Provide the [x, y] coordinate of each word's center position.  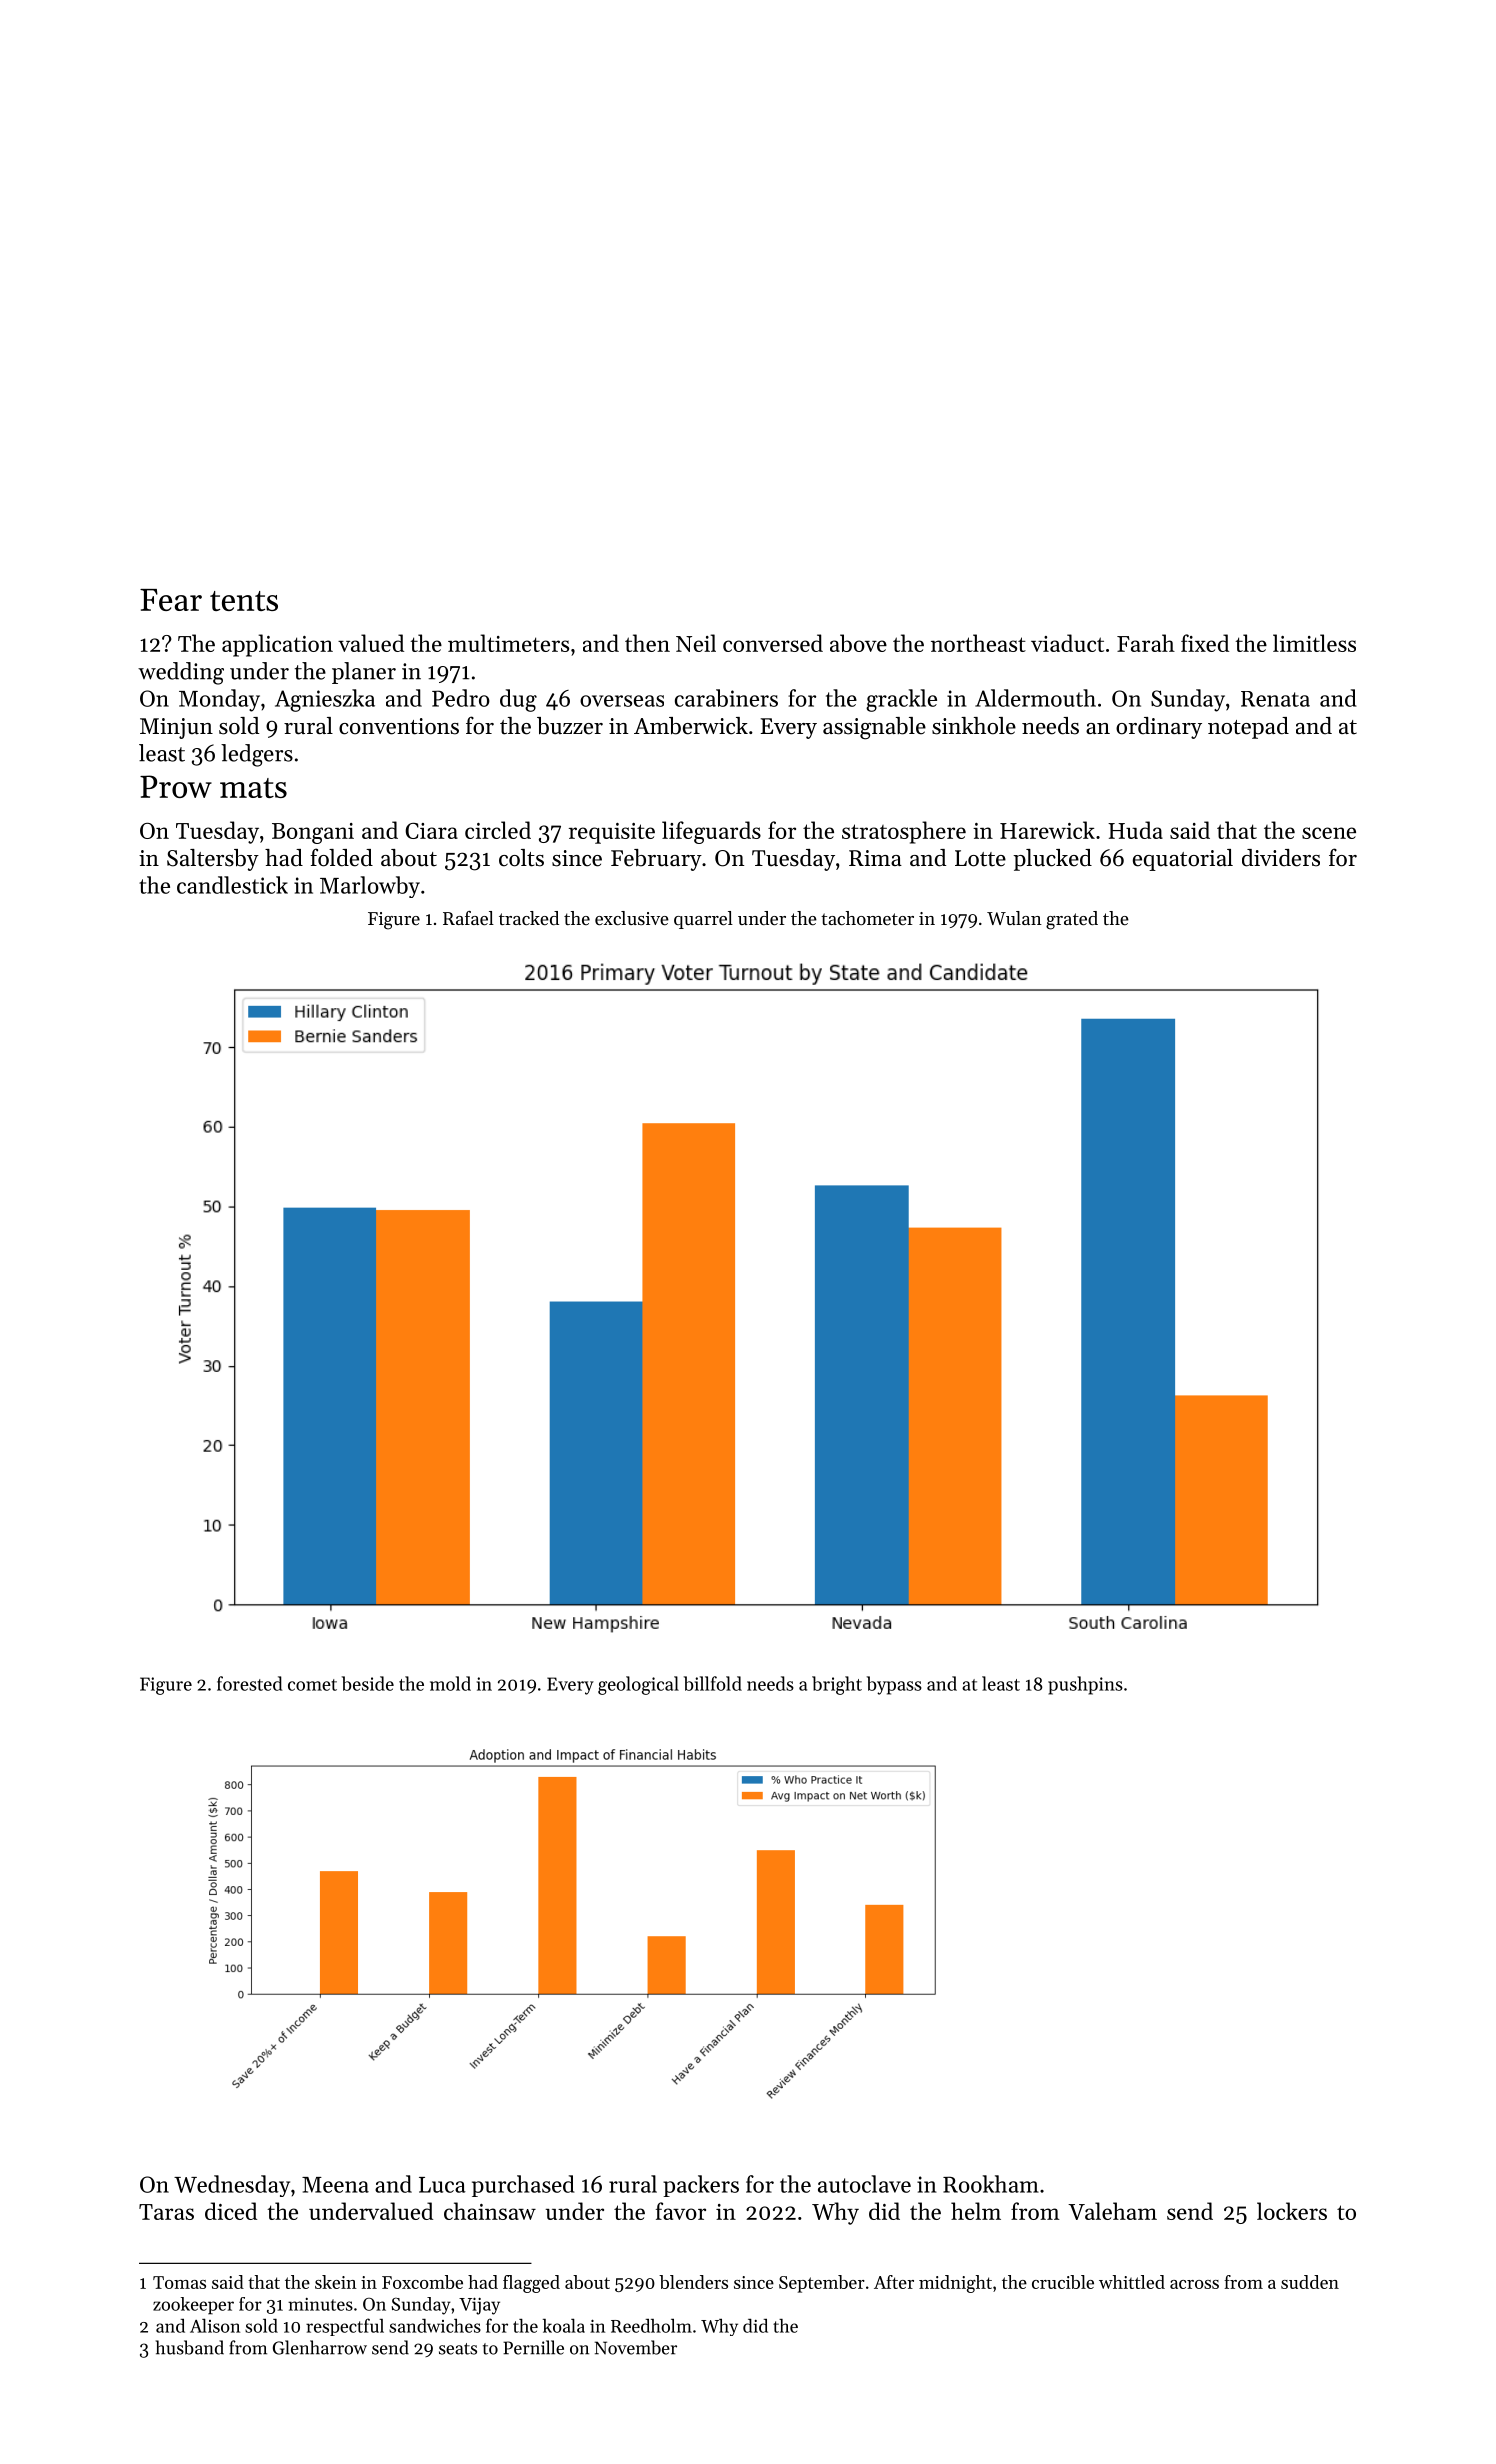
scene [1329, 833]
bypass [894, 1685]
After [894, 2282]
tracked [529, 918]
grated [1072, 920]
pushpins [1085, 1685]
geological [638, 1685]
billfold [713, 1683]
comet [312, 1685]
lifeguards [711, 832]
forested [250, 1683]
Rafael [468, 918]
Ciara [431, 831]
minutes [320, 2304]
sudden [1310, 2282]
